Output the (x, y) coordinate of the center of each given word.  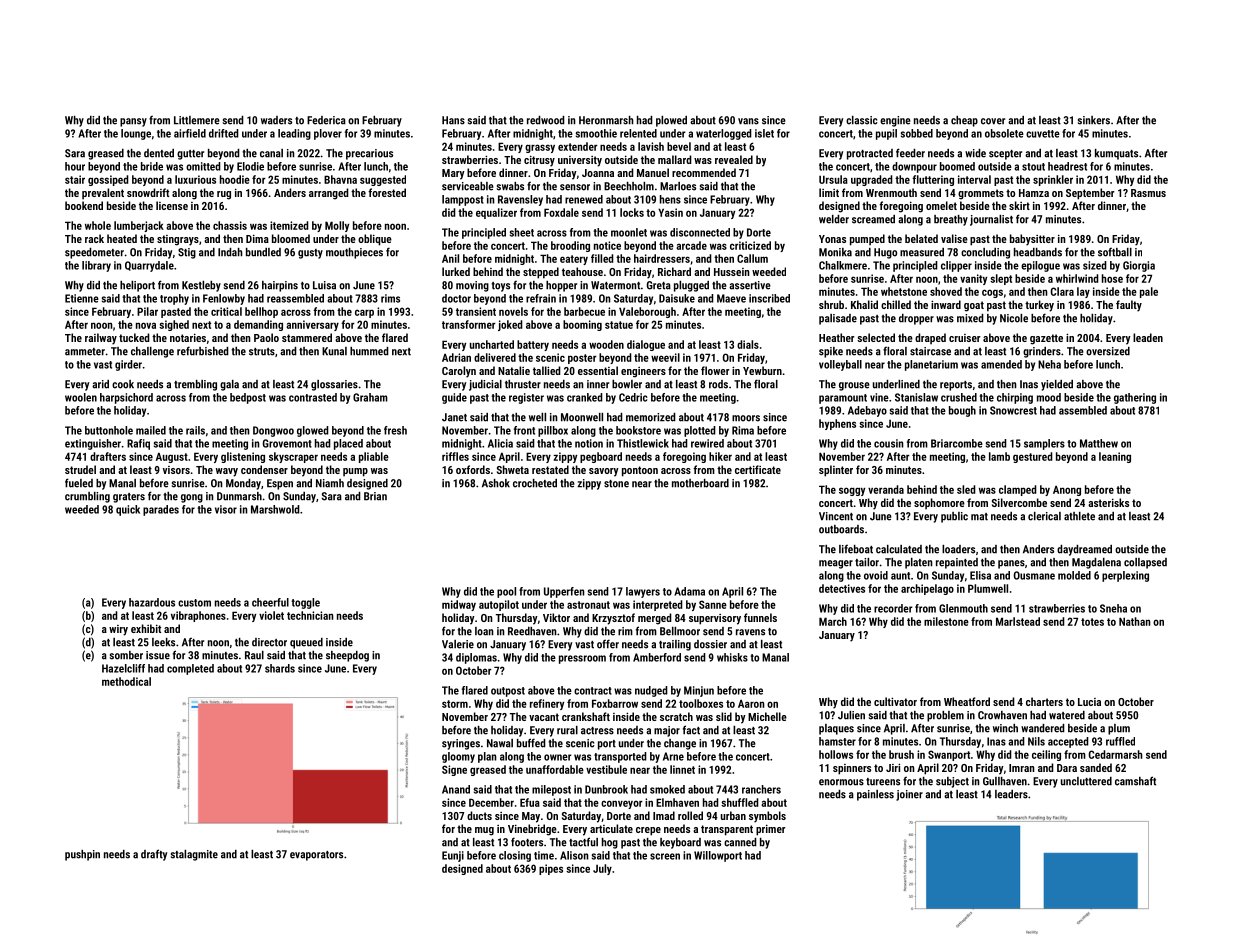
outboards (841, 529)
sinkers (1094, 120)
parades (161, 510)
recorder (893, 608)
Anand (456, 789)
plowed (671, 121)
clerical (1044, 516)
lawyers (643, 592)
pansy (133, 122)
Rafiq (138, 444)
